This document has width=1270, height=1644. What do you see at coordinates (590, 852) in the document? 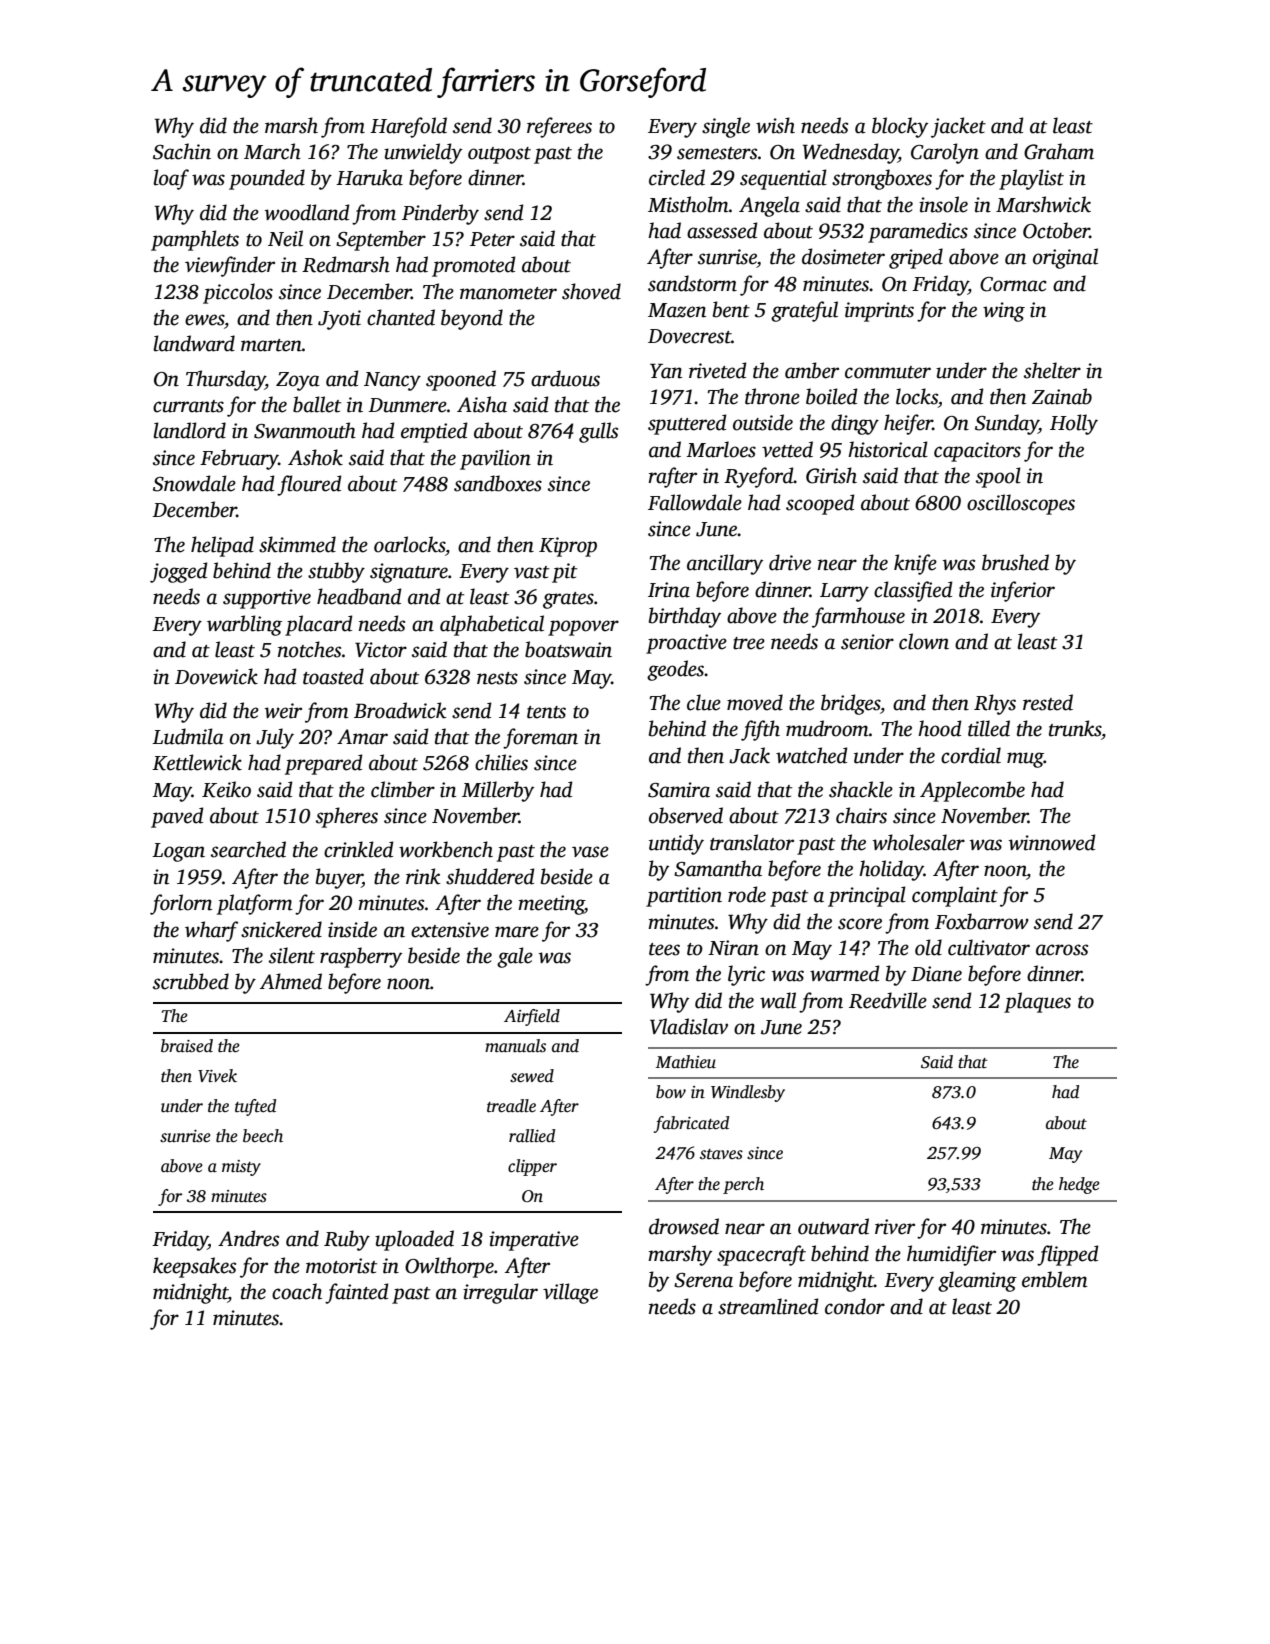
I see `vase` at bounding box center [590, 852].
